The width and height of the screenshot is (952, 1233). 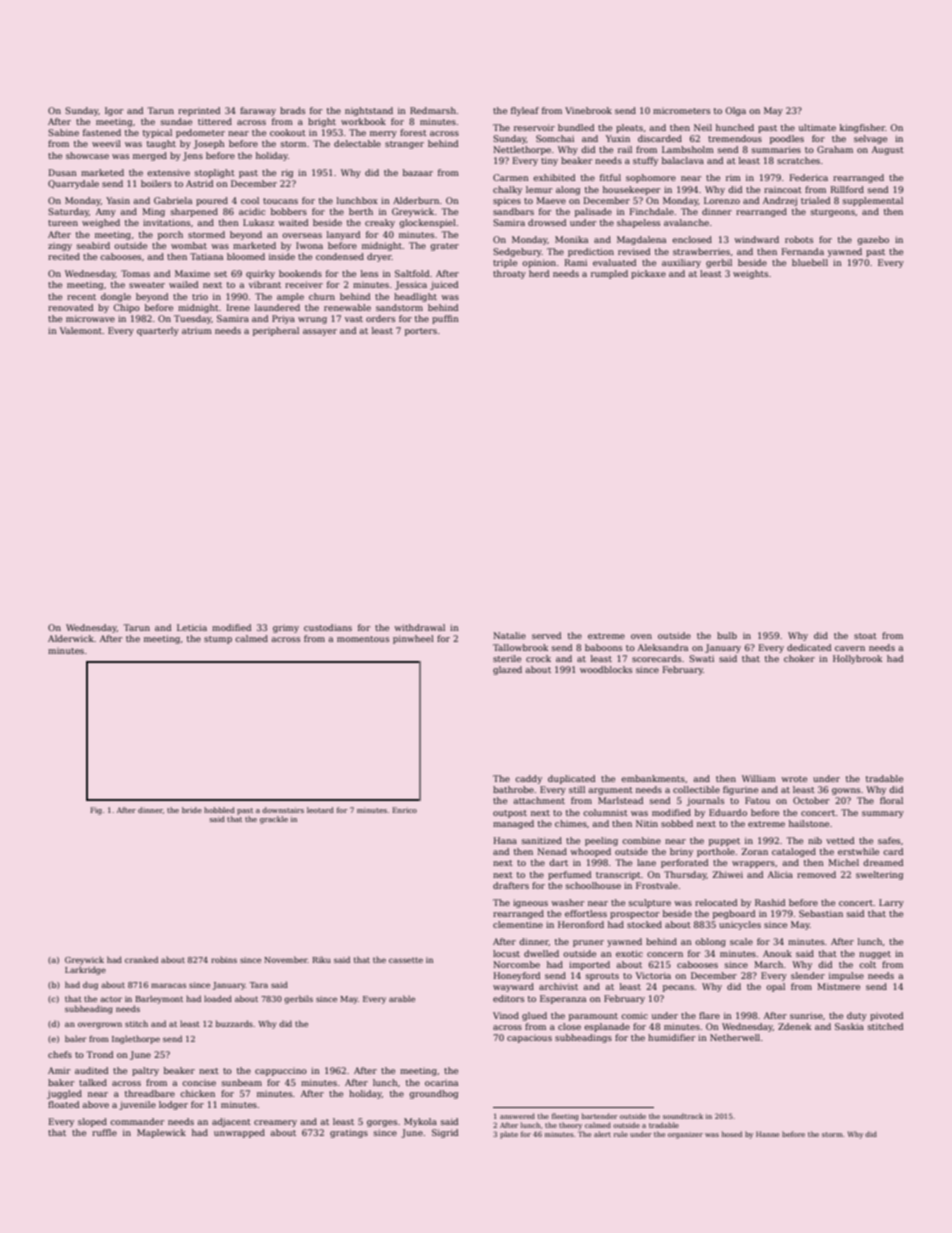 I want to click on tureen, so click(x=63, y=223).
